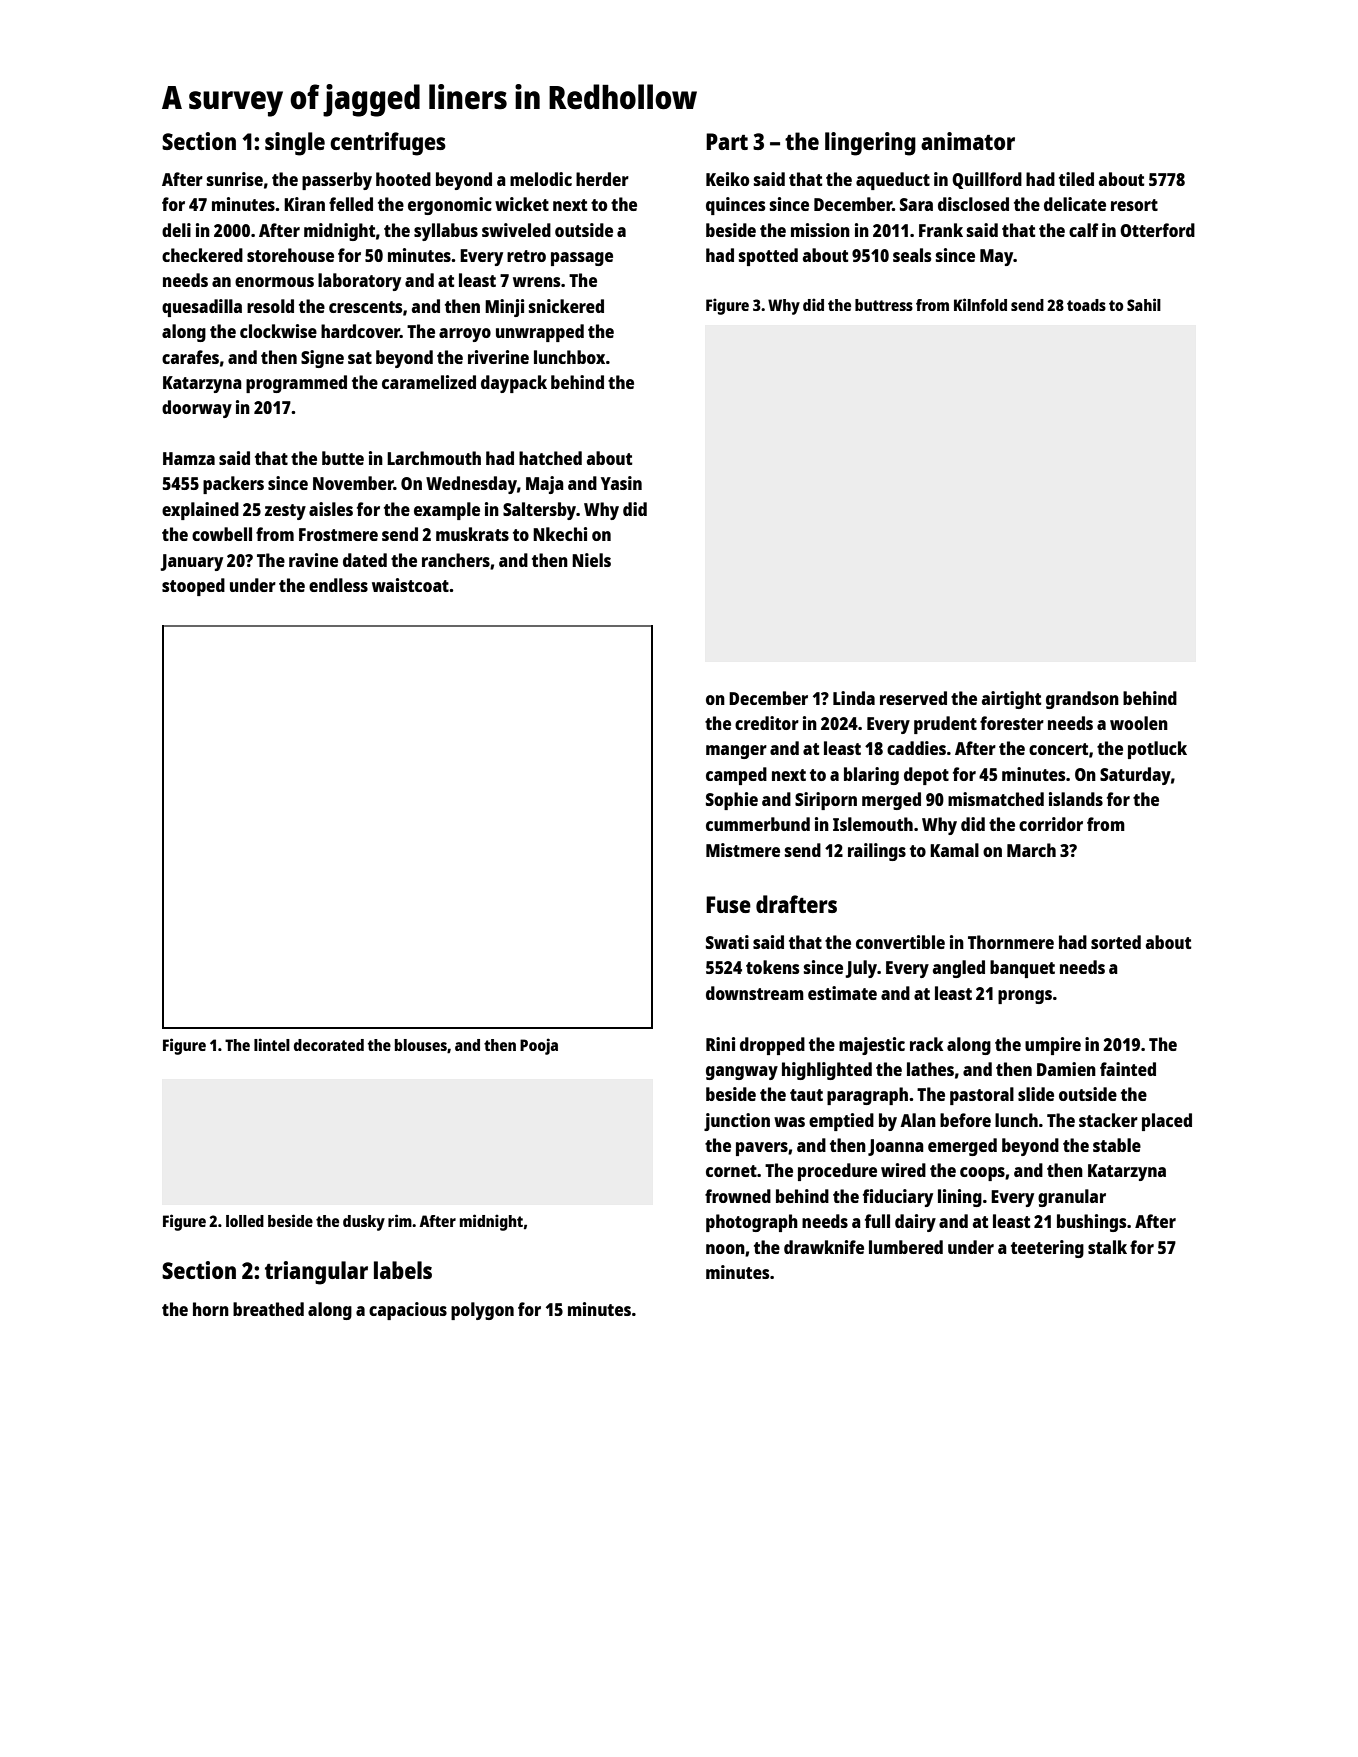 This document has height=1757, width=1358. What do you see at coordinates (516, 230) in the document?
I see `swiveled` at bounding box center [516, 230].
